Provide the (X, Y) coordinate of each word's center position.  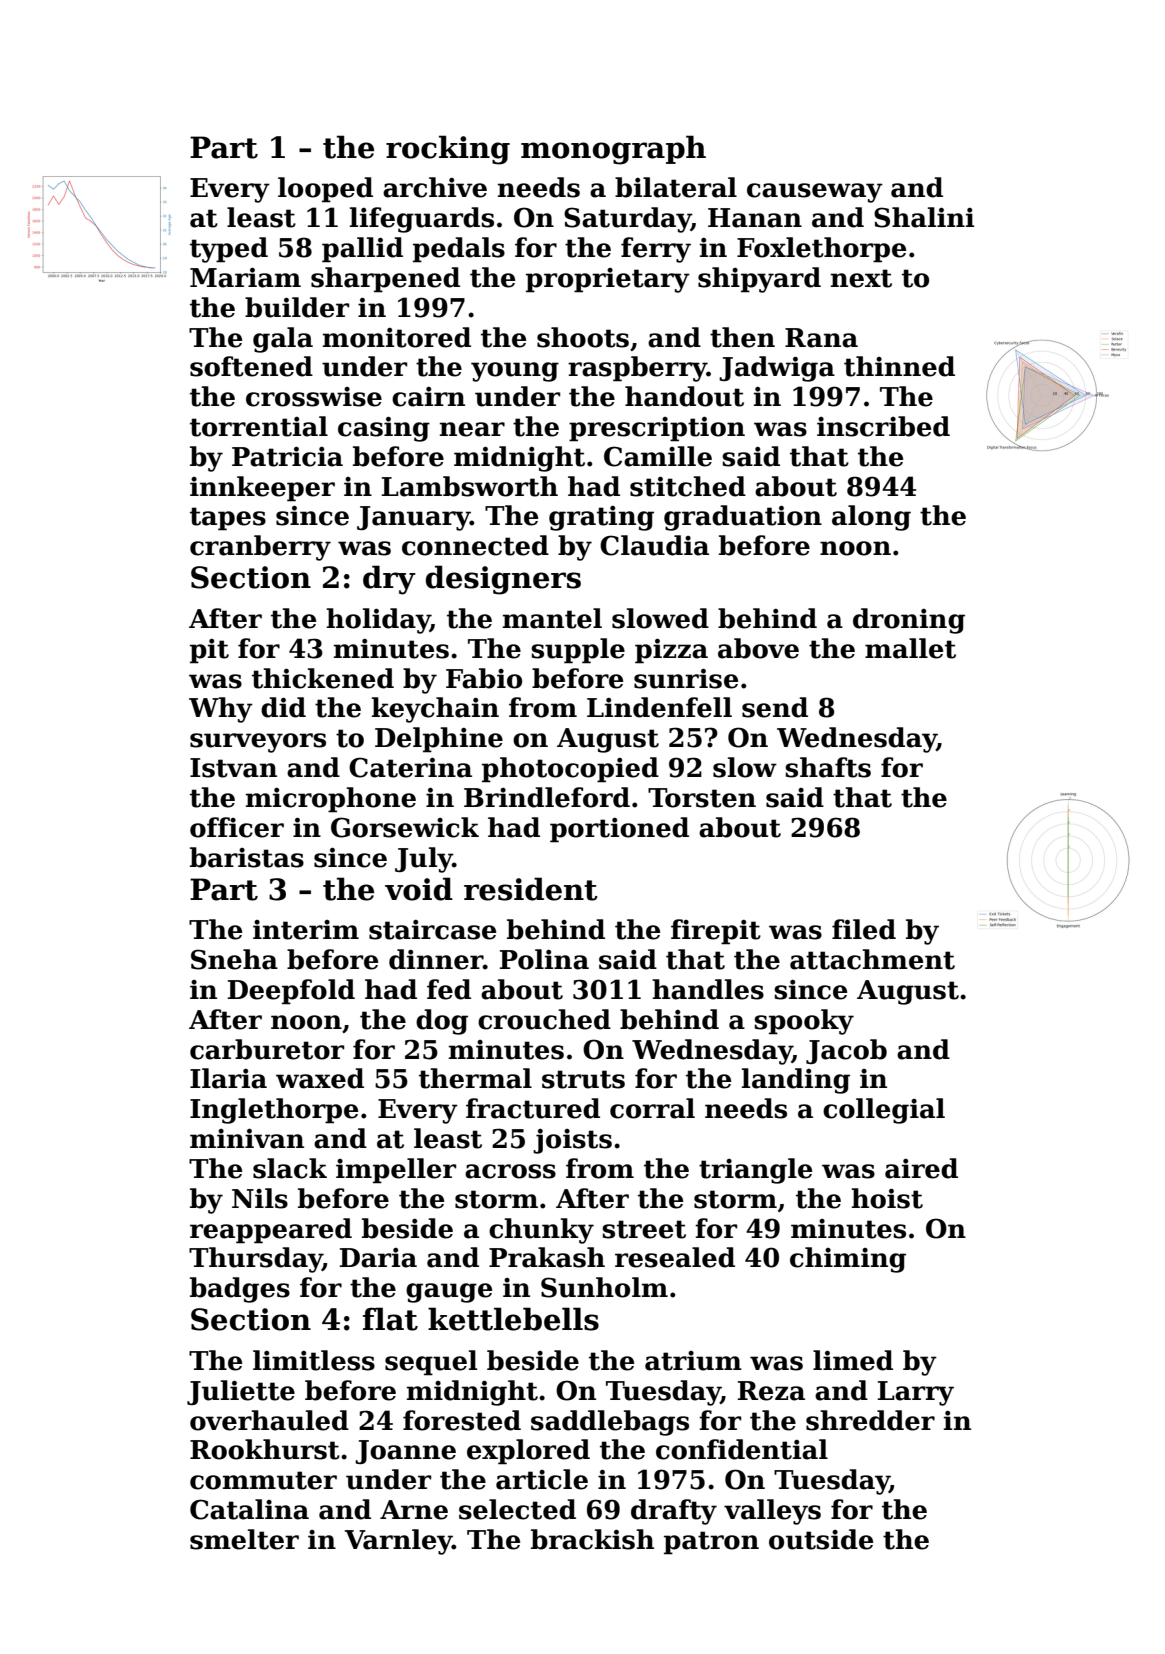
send (775, 707)
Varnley (398, 1542)
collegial (884, 1111)
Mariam (245, 278)
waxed (320, 1078)
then (742, 337)
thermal (475, 1078)
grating (601, 518)
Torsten (702, 798)
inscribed (883, 426)
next (861, 278)
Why (221, 710)
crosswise (314, 397)
